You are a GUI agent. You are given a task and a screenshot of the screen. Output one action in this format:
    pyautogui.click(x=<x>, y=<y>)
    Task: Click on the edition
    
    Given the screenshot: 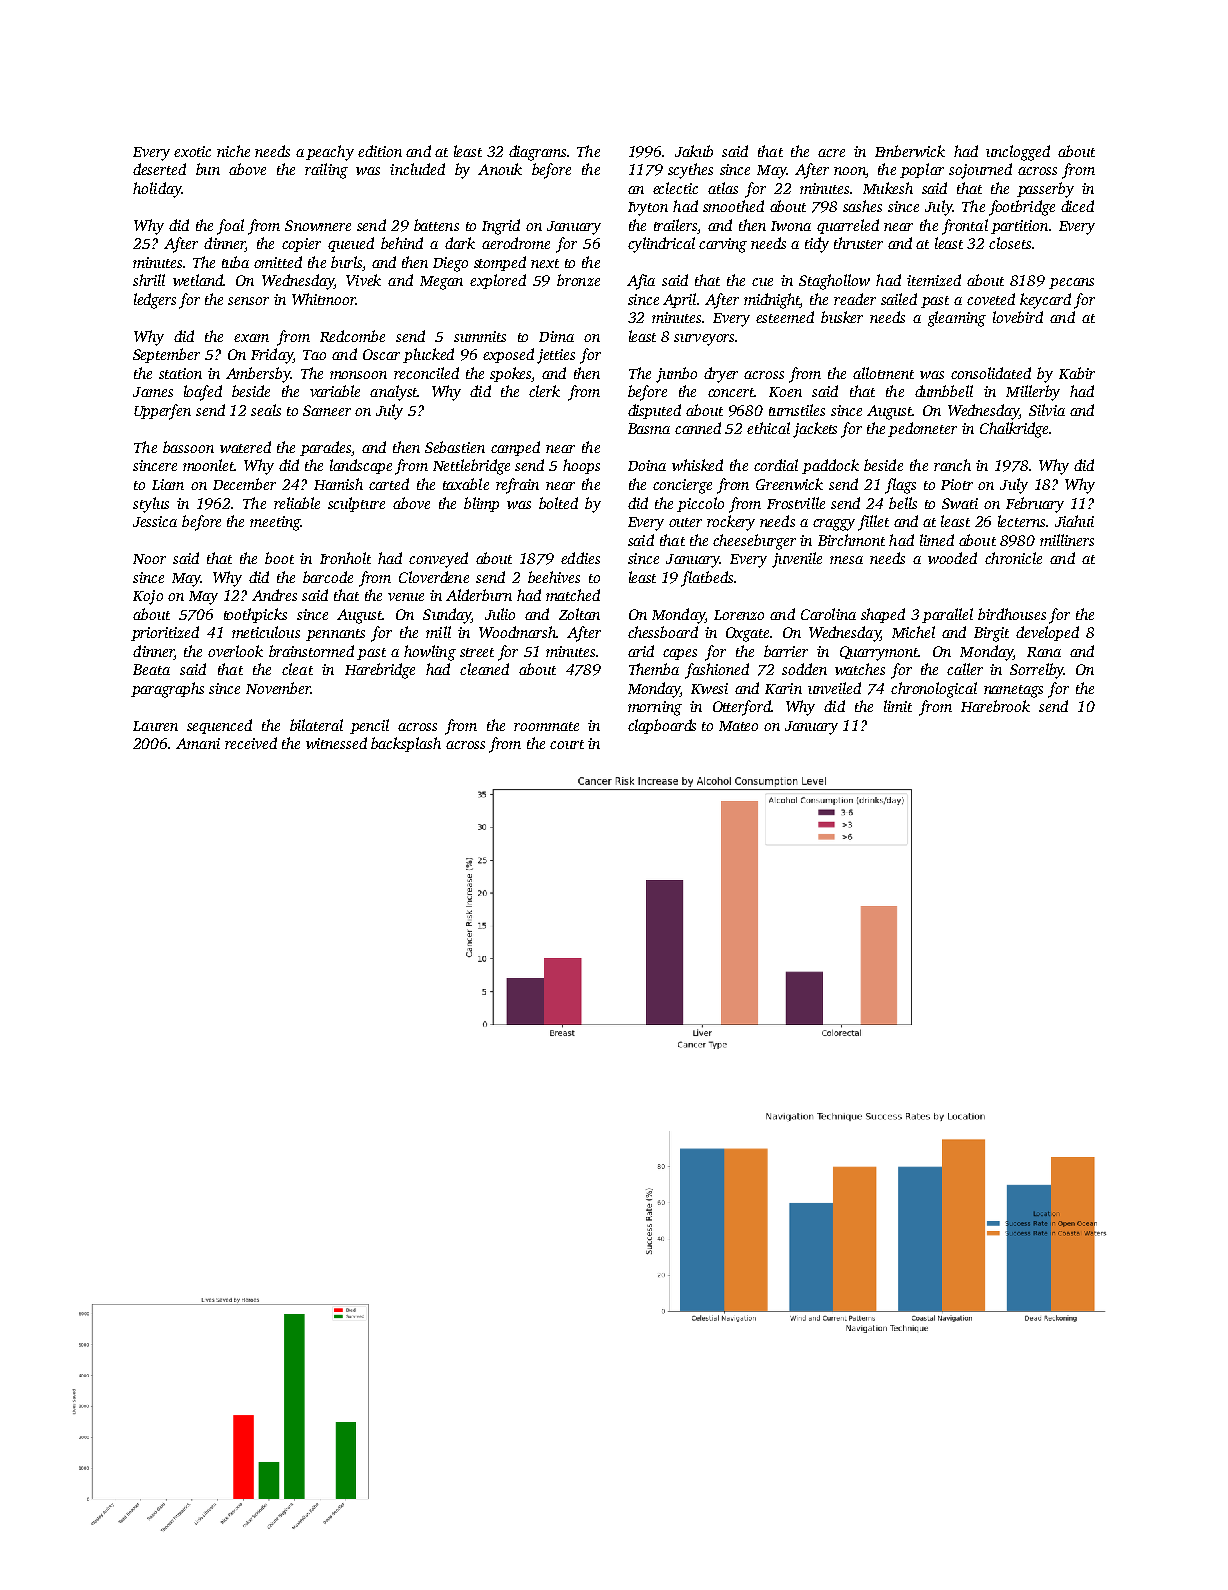 What is the action you would take?
    pyautogui.click(x=380, y=151)
